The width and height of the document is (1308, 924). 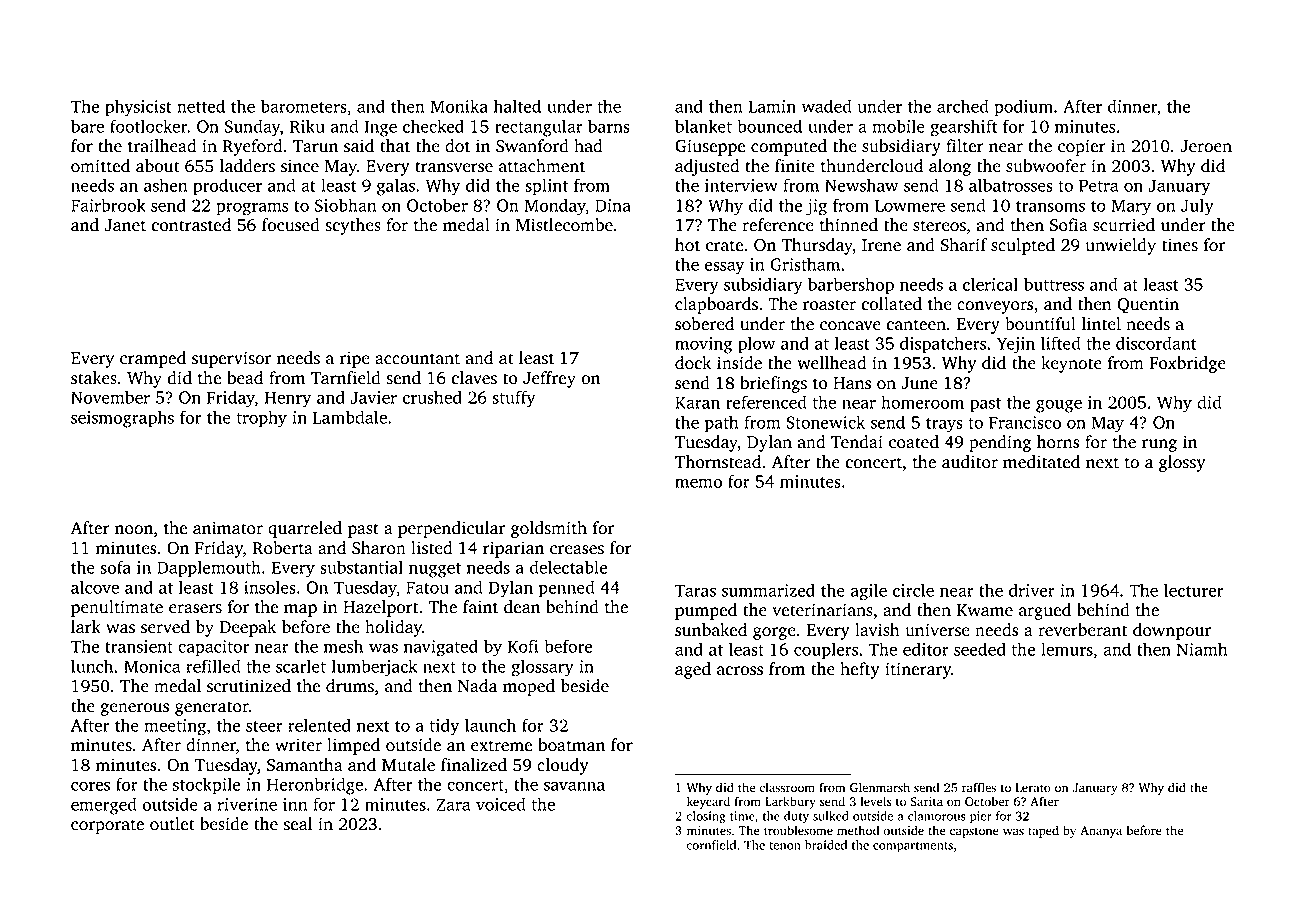 What do you see at coordinates (724, 268) in the document?
I see `essay` at bounding box center [724, 268].
